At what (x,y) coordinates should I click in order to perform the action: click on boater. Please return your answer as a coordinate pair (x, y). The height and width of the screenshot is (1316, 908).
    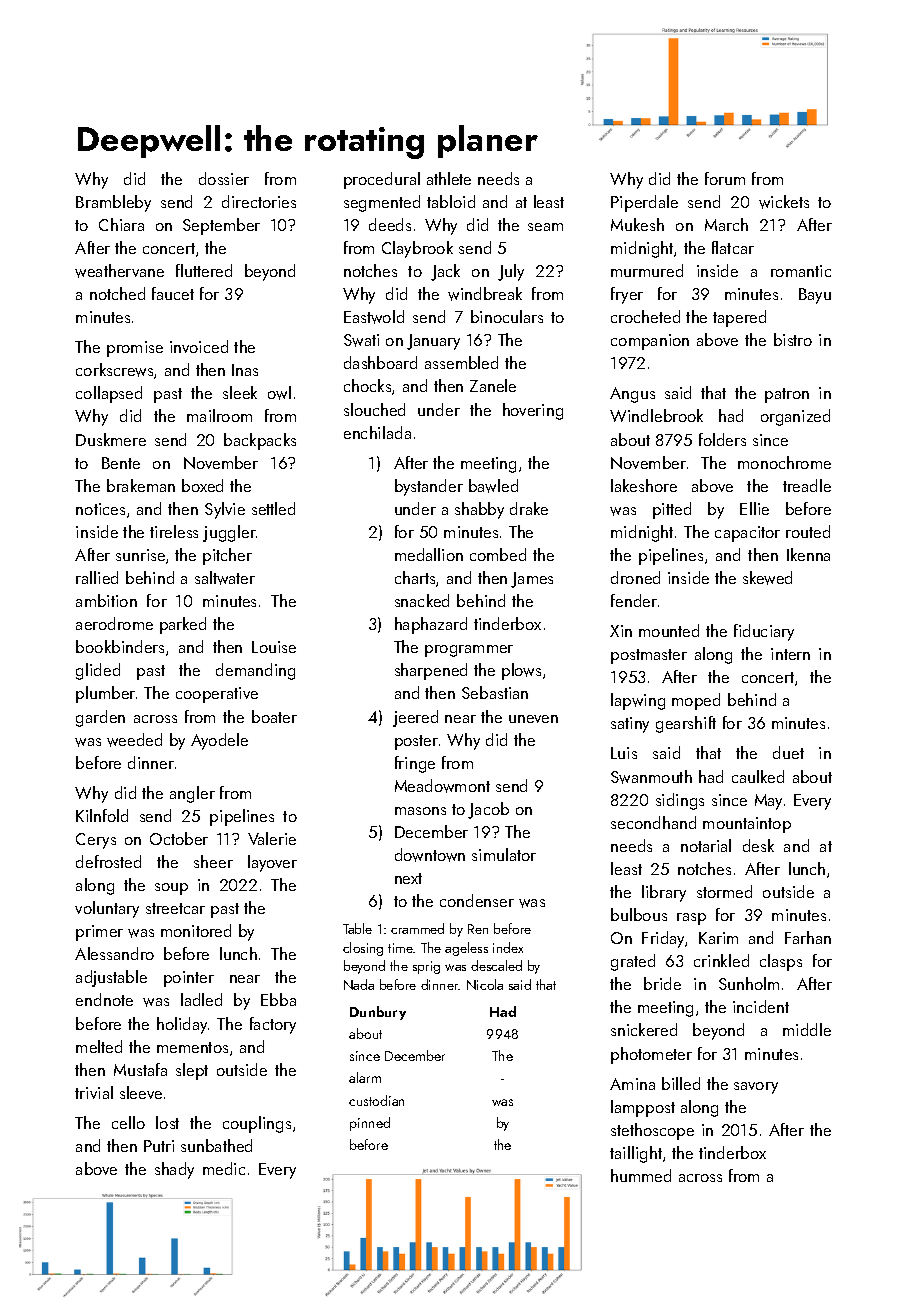
    Looking at the image, I should click on (274, 716).
